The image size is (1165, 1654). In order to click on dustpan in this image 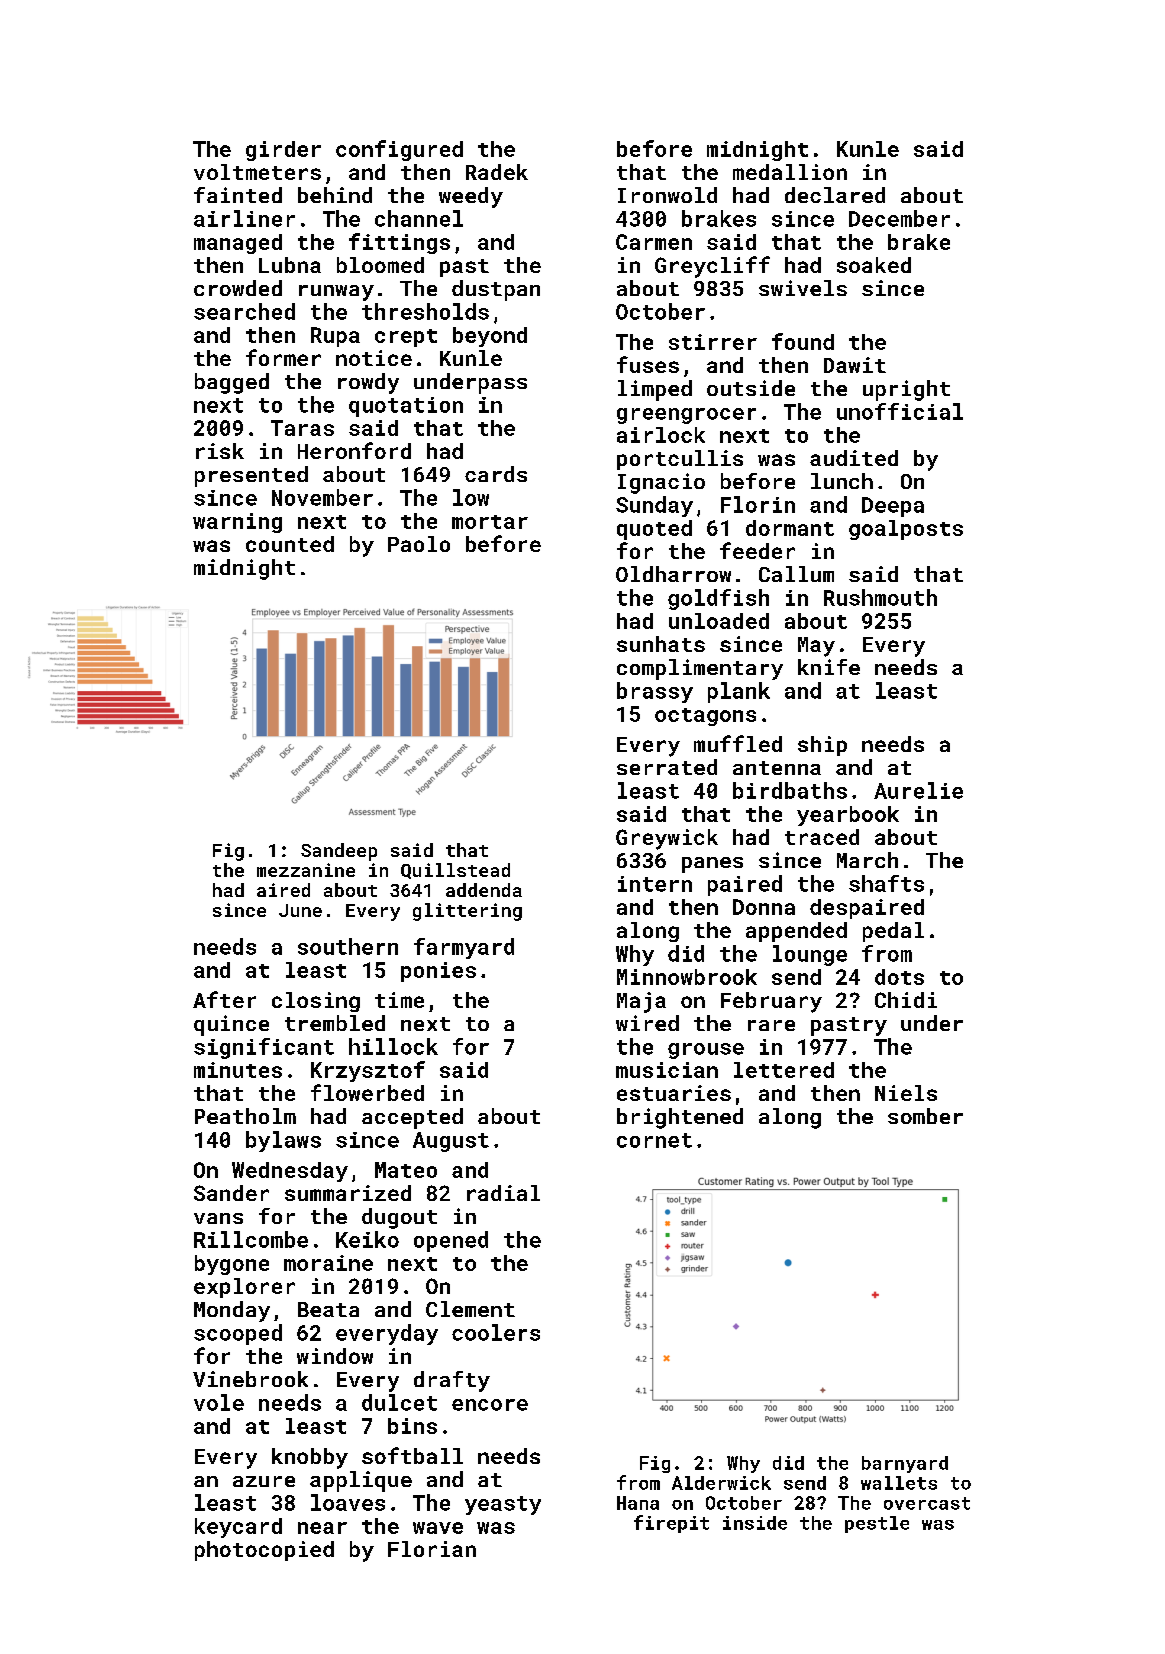, I will do `click(496, 290)`.
